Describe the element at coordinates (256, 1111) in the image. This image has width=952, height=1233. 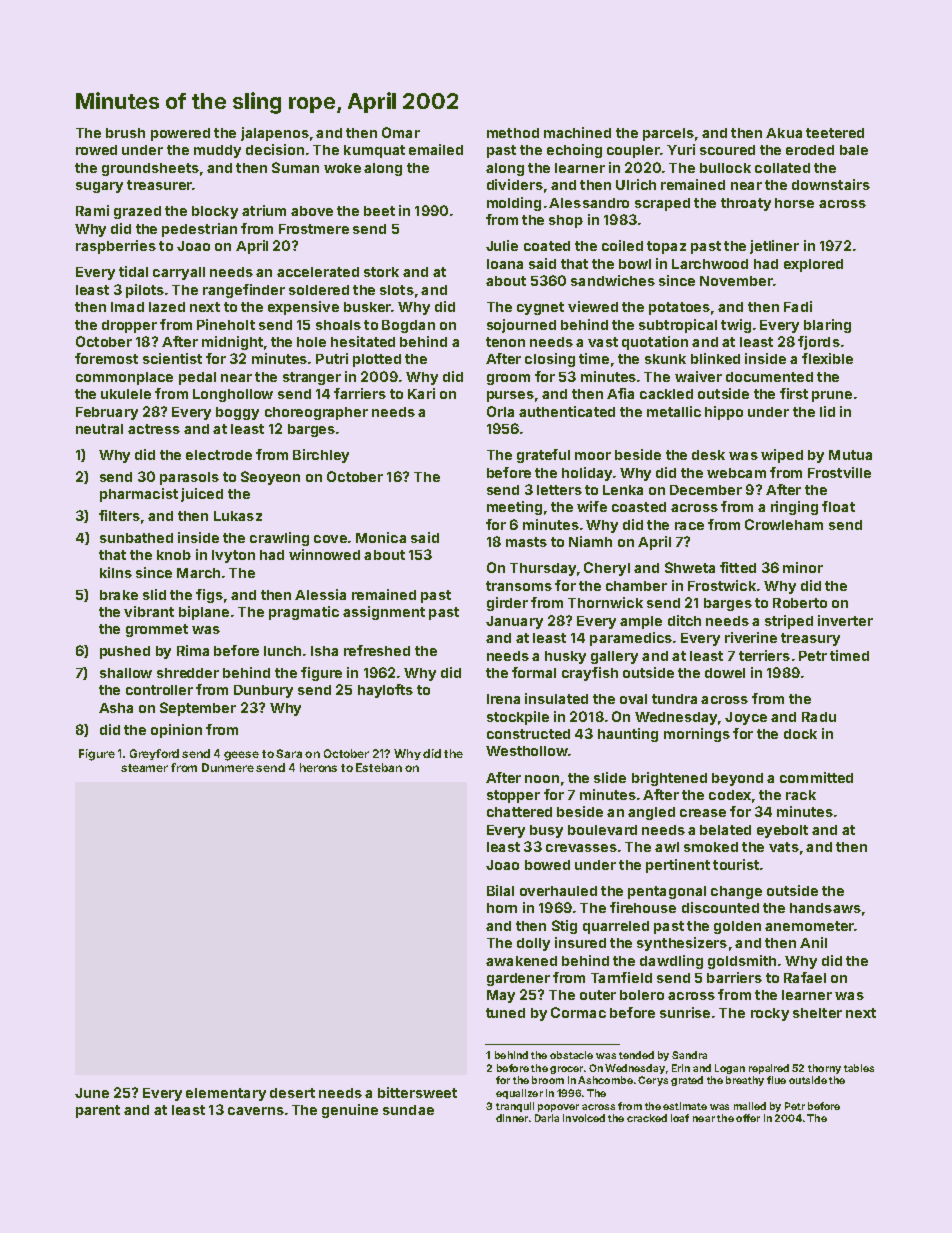
I see `caverns` at that location.
